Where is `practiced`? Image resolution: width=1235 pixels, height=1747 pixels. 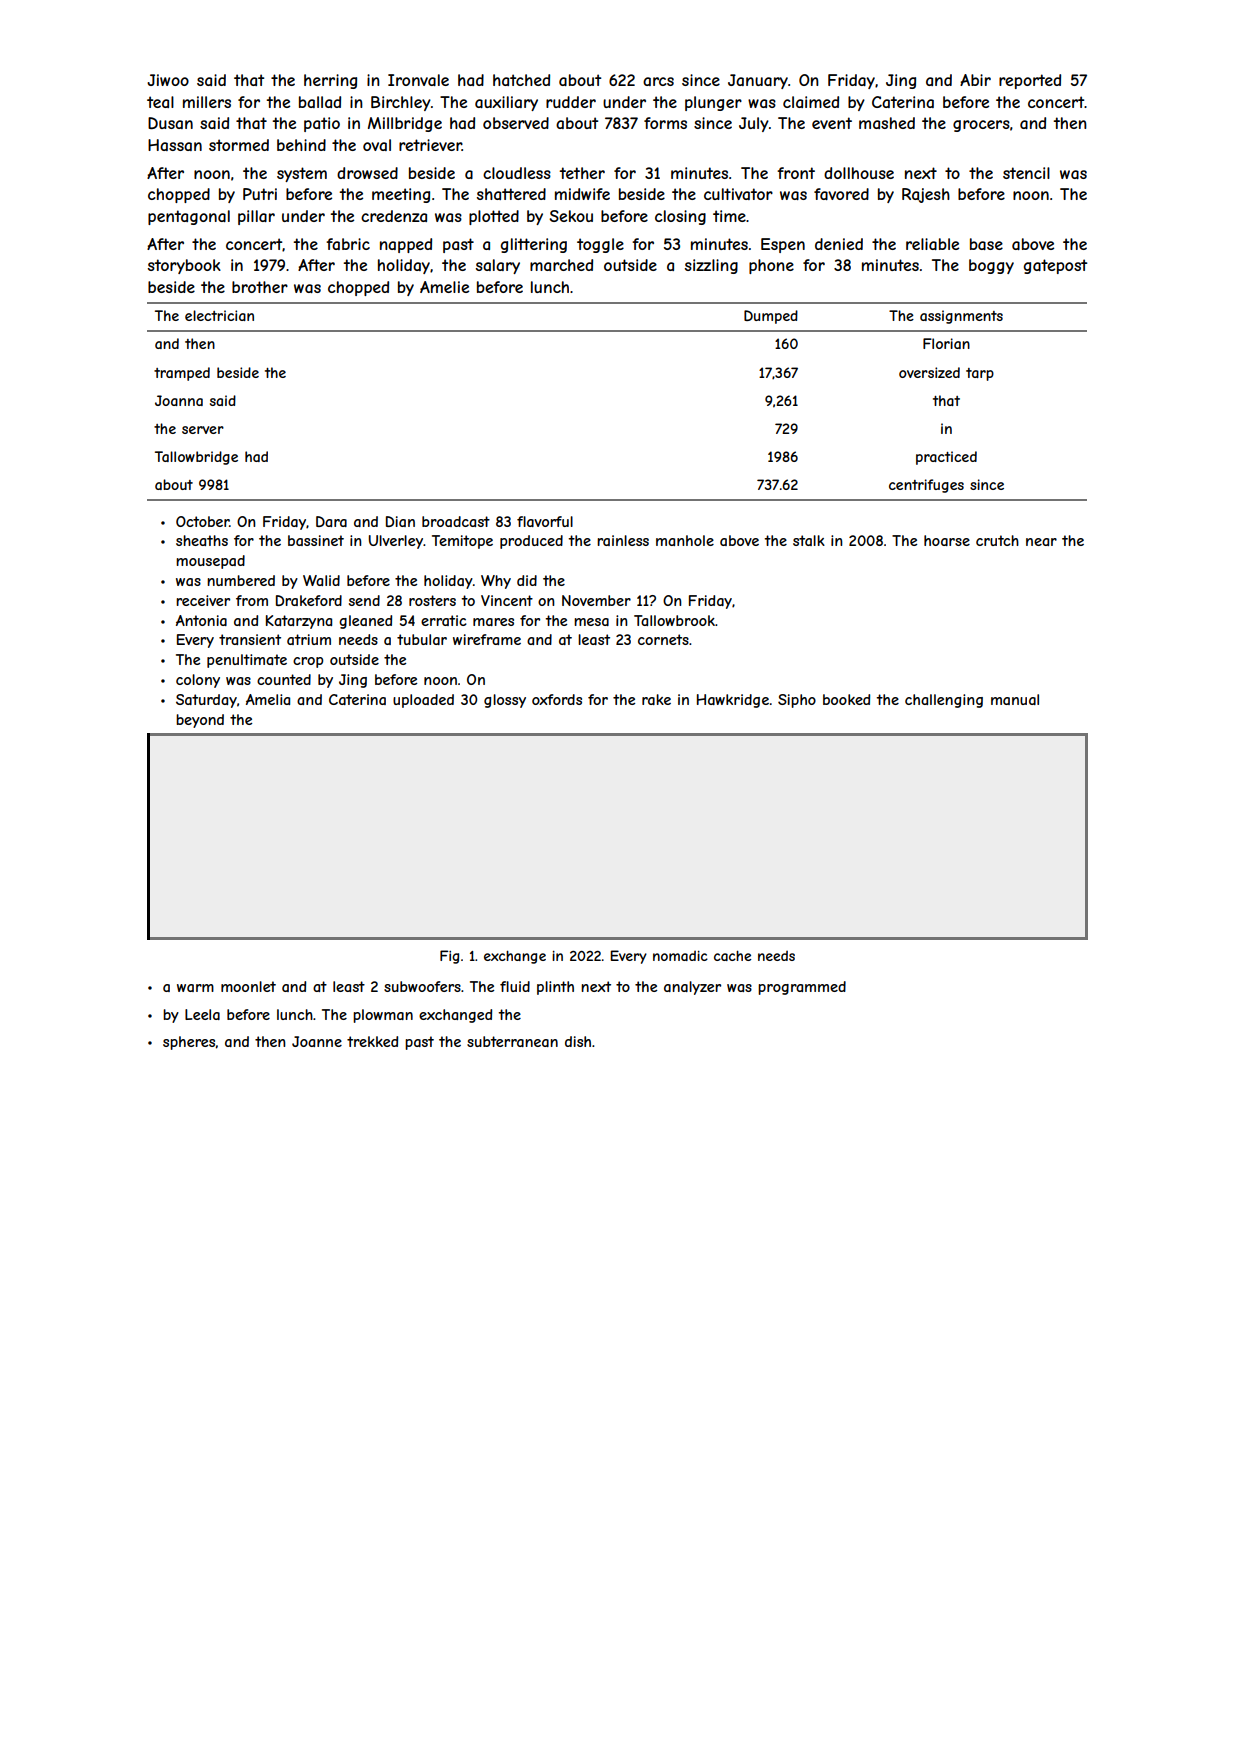
practiced is located at coordinates (946, 458).
